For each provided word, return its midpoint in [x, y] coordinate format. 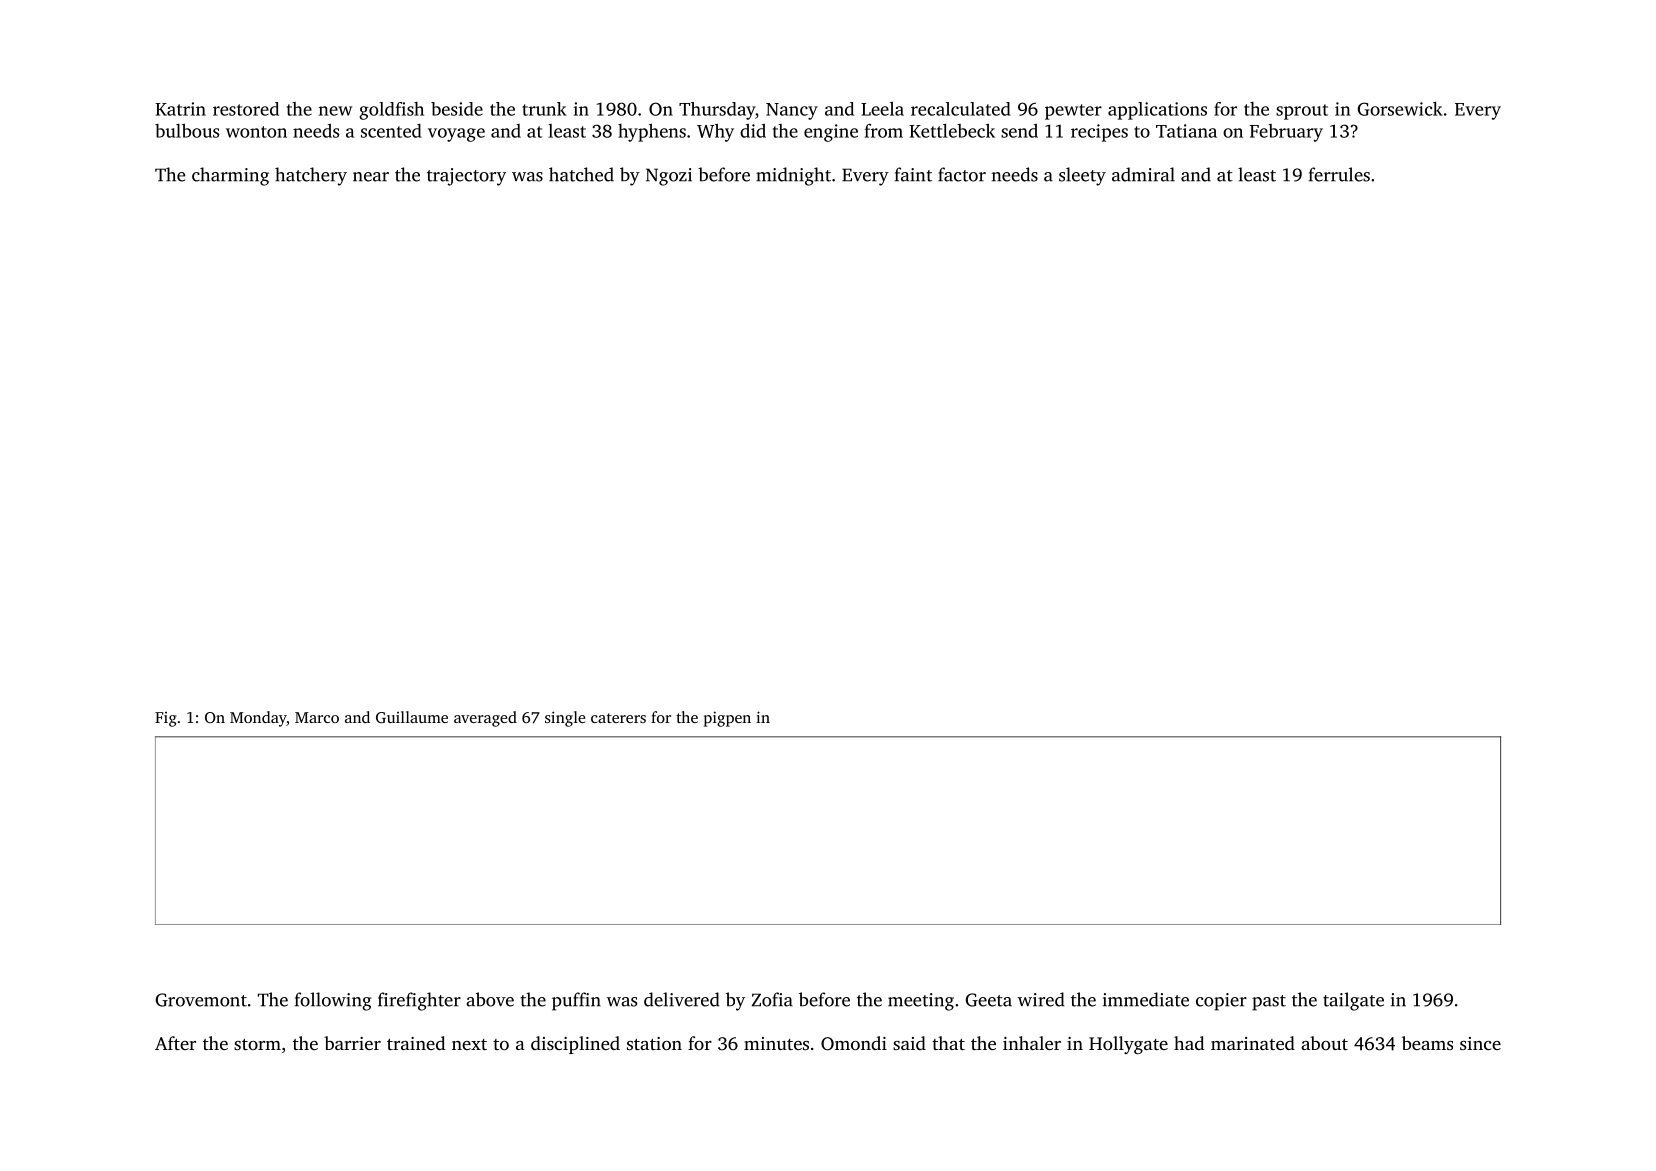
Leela [882, 109]
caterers [618, 718]
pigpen [727, 719]
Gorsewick [1400, 109]
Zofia [772, 999]
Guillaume [412, 717]
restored [246, 109]
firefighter [419, 1001]
